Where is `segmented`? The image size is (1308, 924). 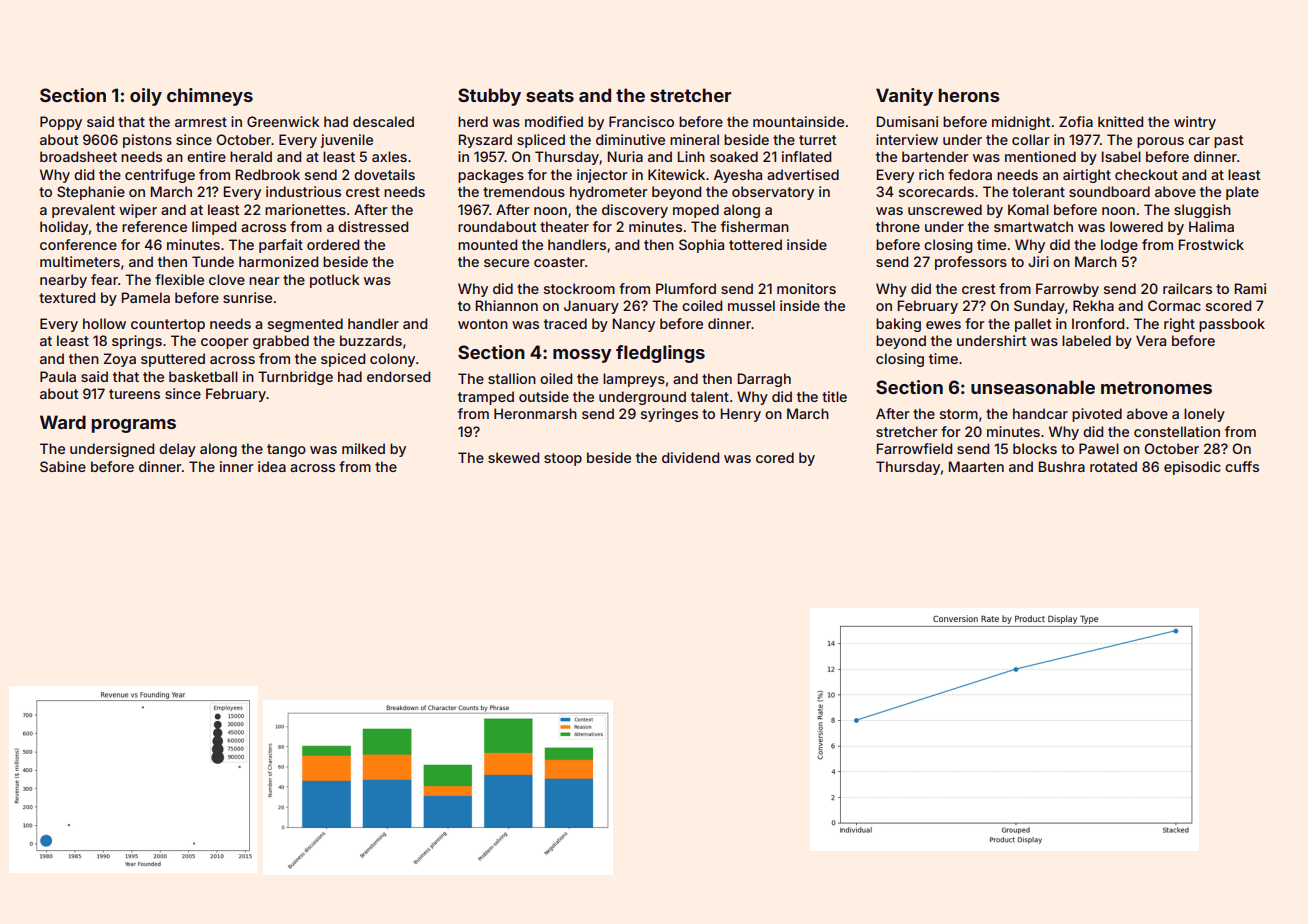
segmented is located at coordinates (305, 325).
